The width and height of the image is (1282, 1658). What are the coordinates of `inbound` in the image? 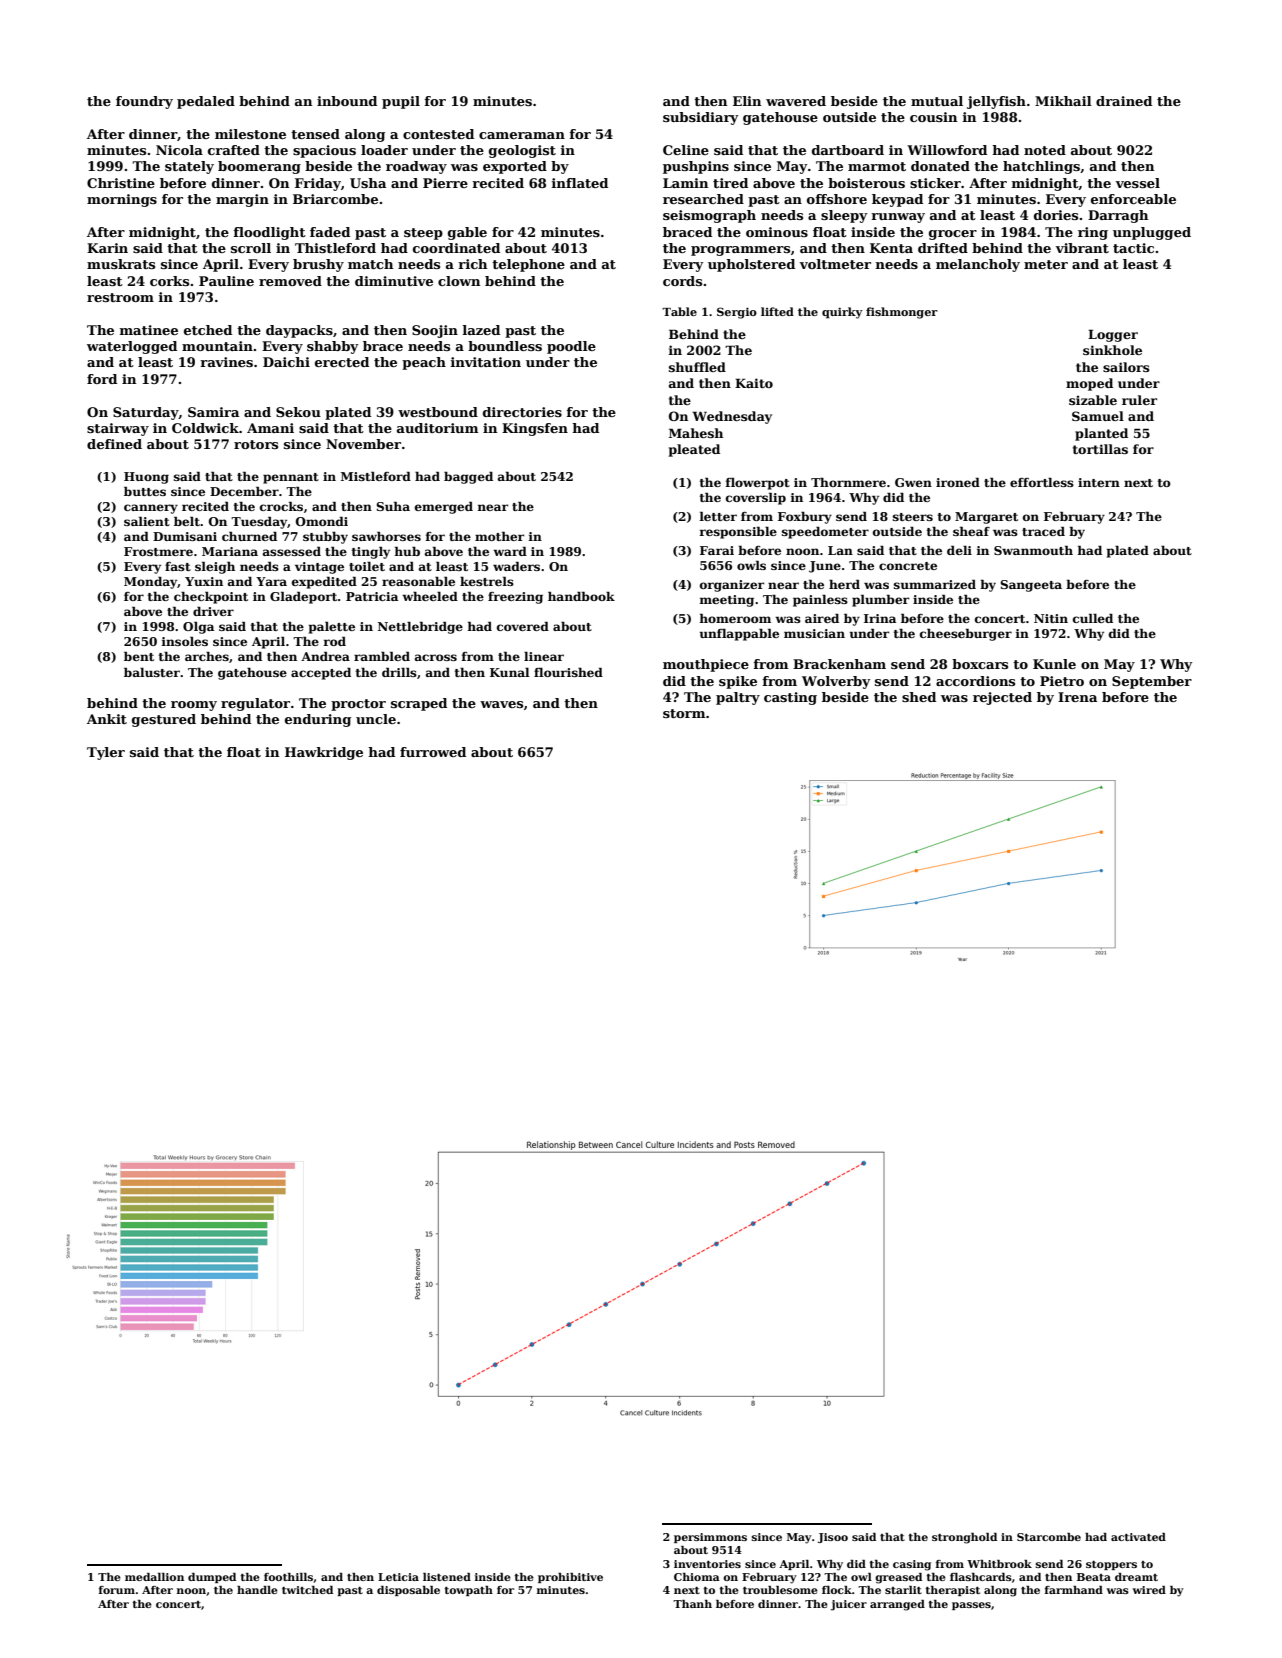 It's located at (347, 101).
